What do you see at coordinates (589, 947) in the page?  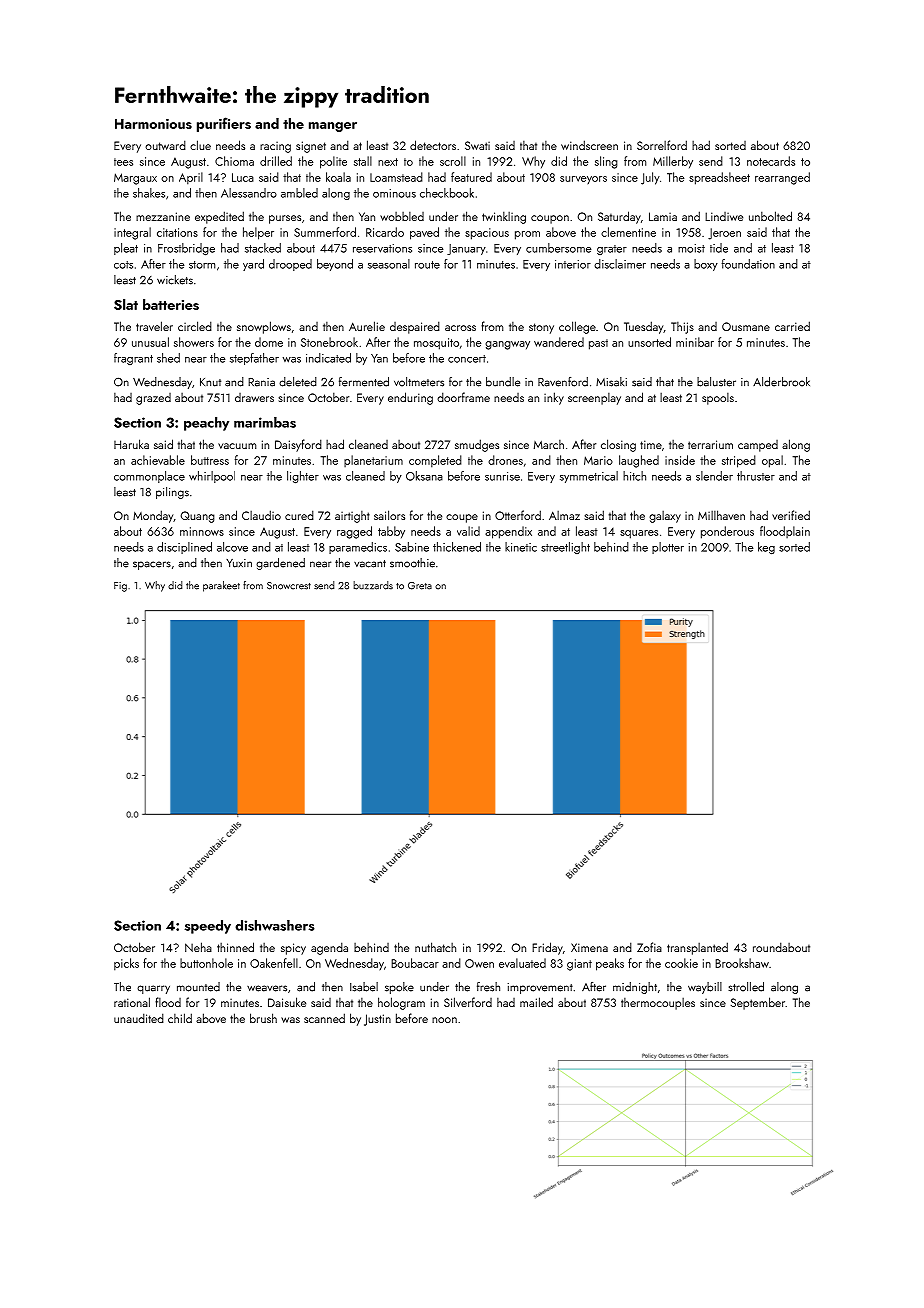 I see `Ximena` at bounding box center [589, 947].
